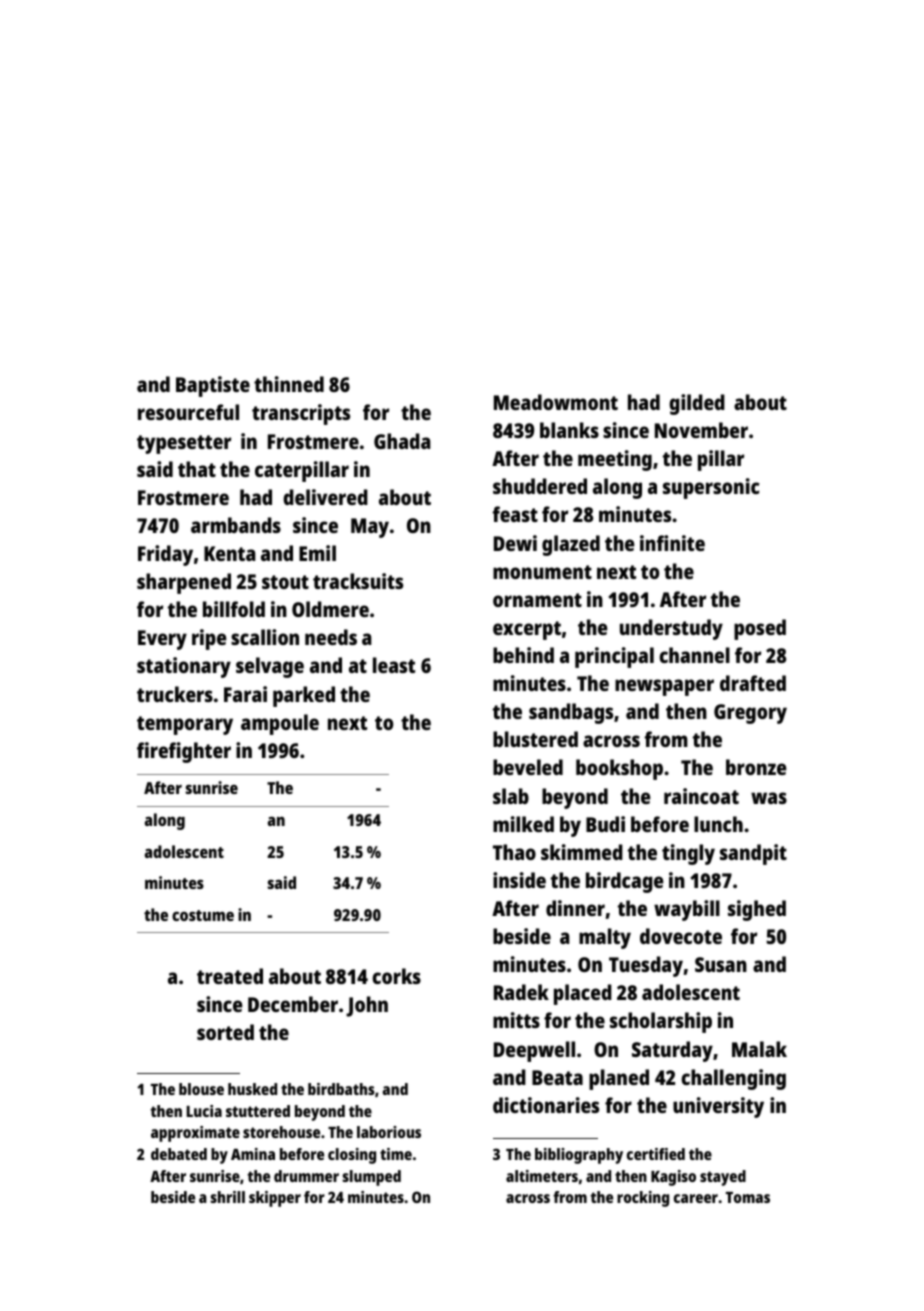 The image size is (924, 1311). What do you see at coordinates (721, 964) in the screenshot?
I see `Susan` at bounding box center [721, 964].
